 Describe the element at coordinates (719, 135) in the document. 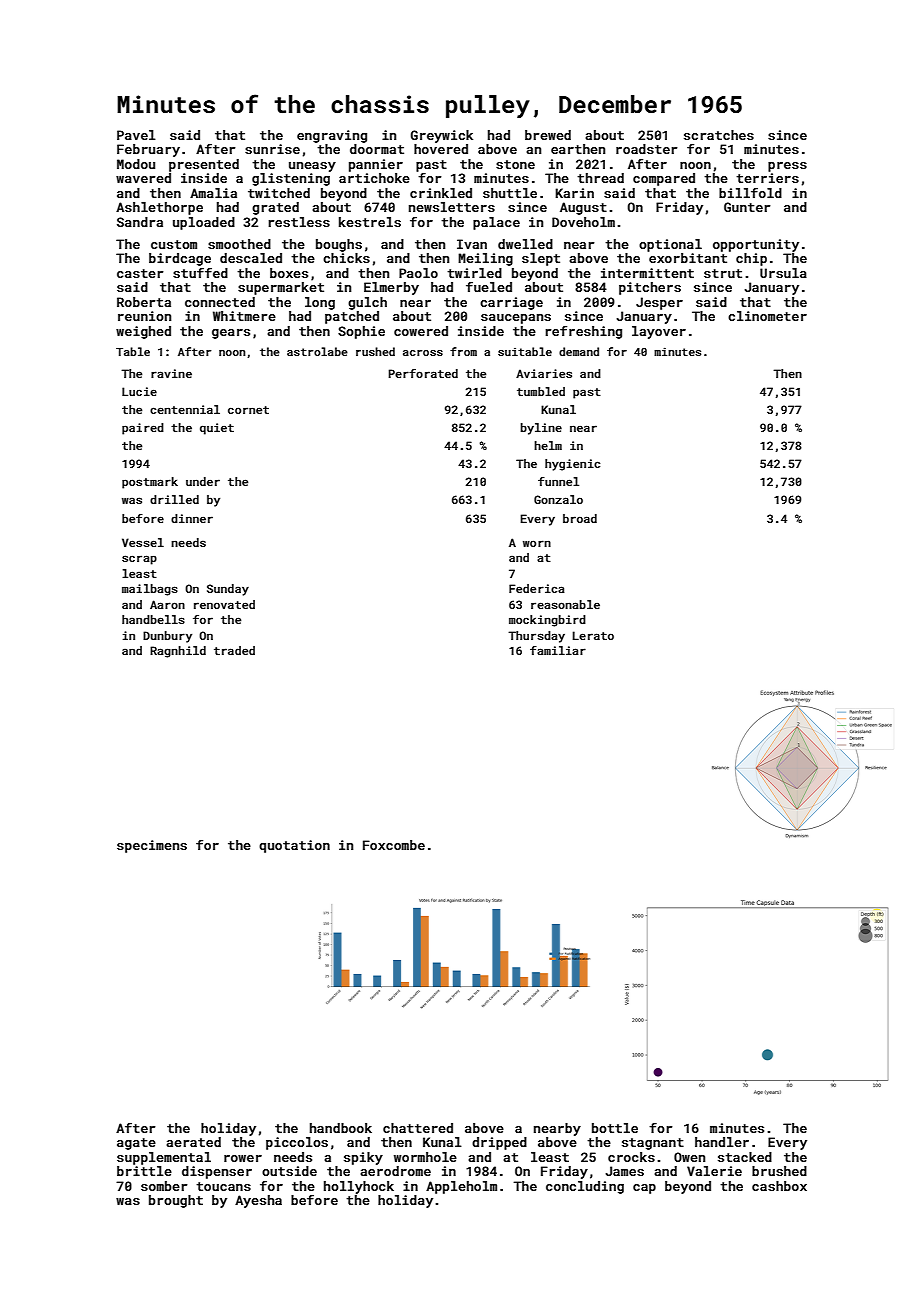

I see `scratches` at that location.
